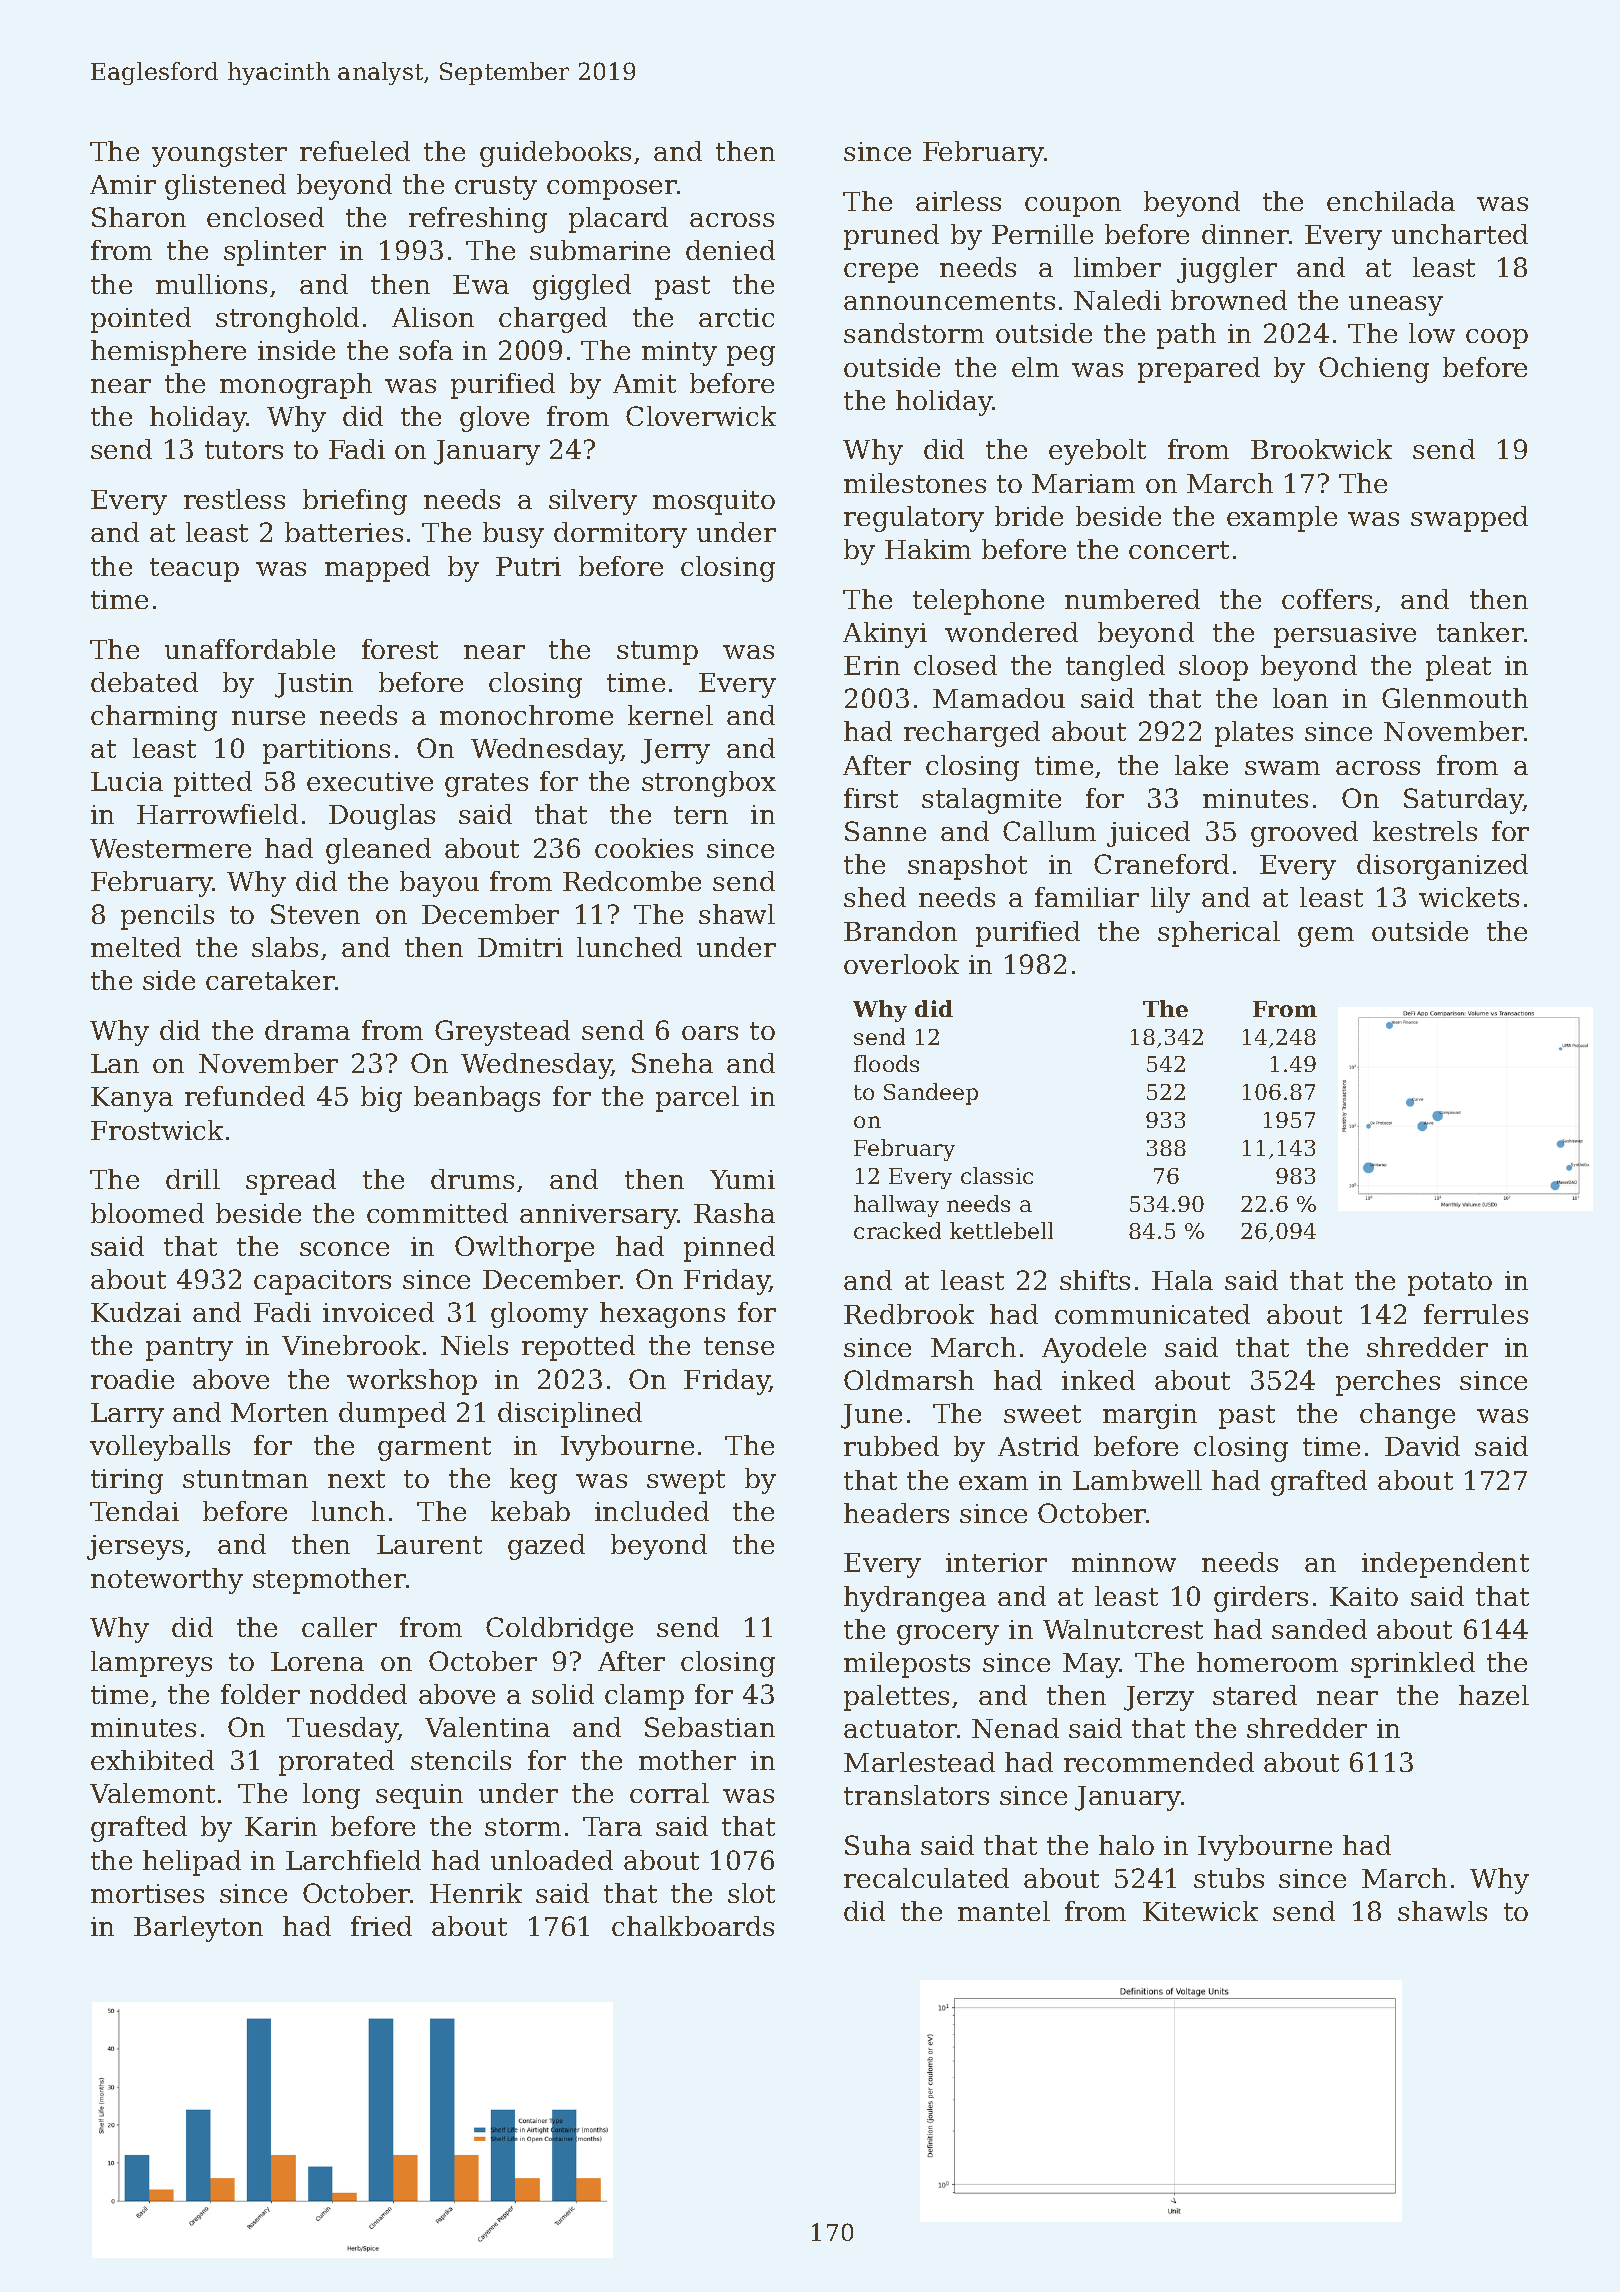  Describe the element at coordinates (730, 250) in the document. I see `denied` at that location.
